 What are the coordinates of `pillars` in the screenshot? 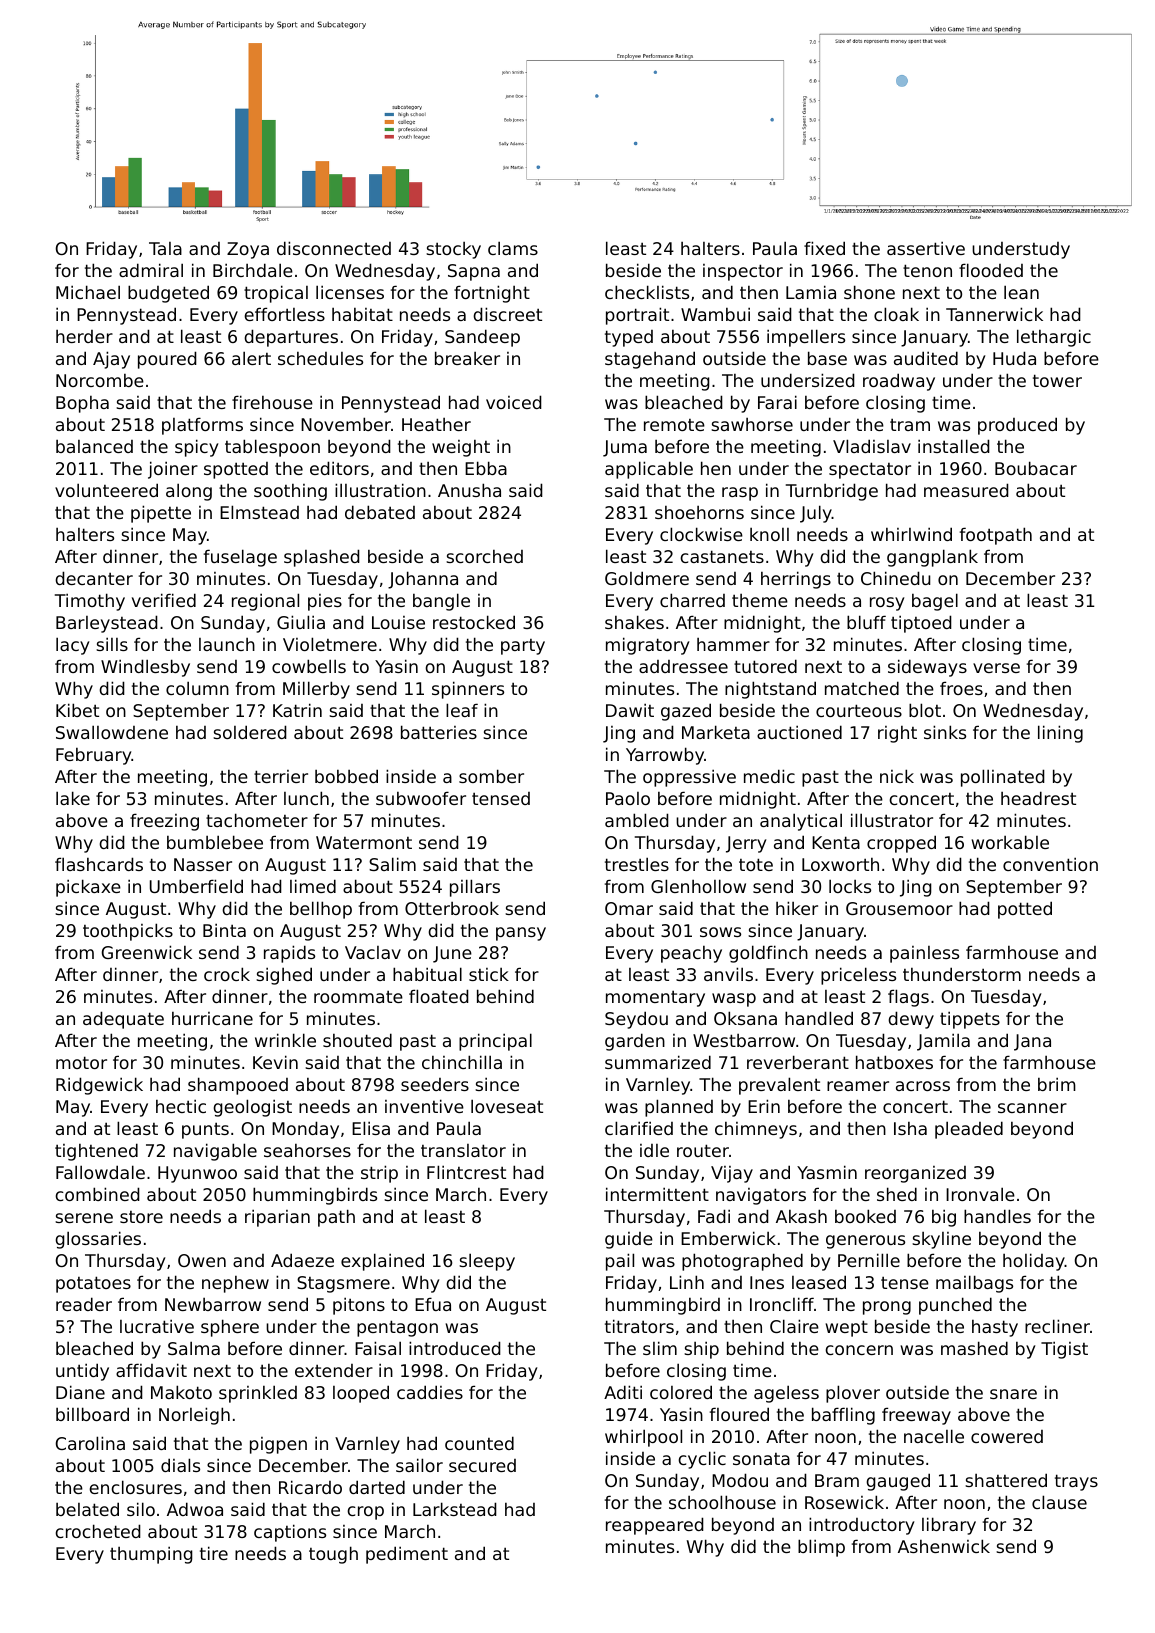 It's located at (475, 888).
